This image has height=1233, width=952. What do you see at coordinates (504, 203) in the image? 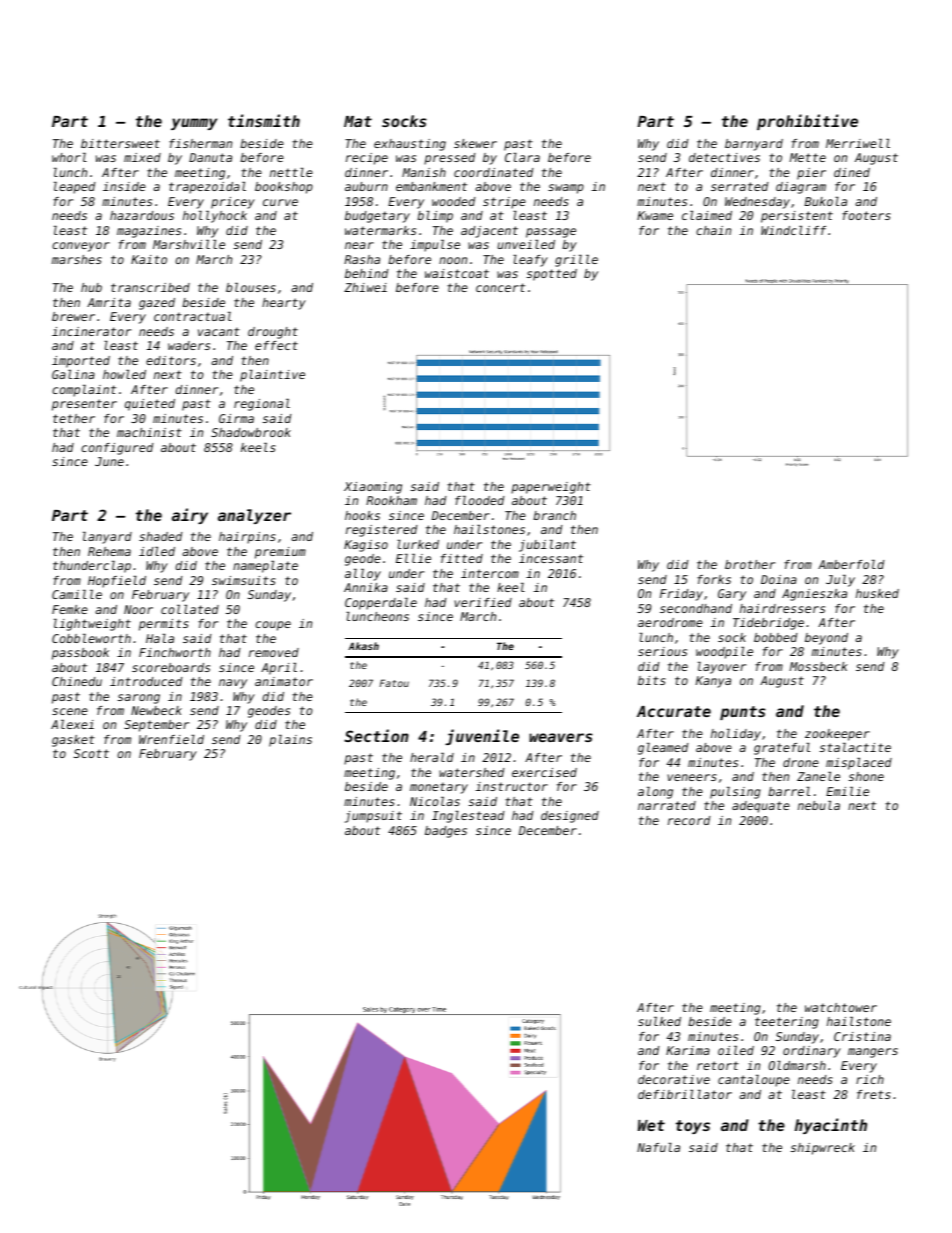
I see `stripe` at bounding box center [504, 203].
